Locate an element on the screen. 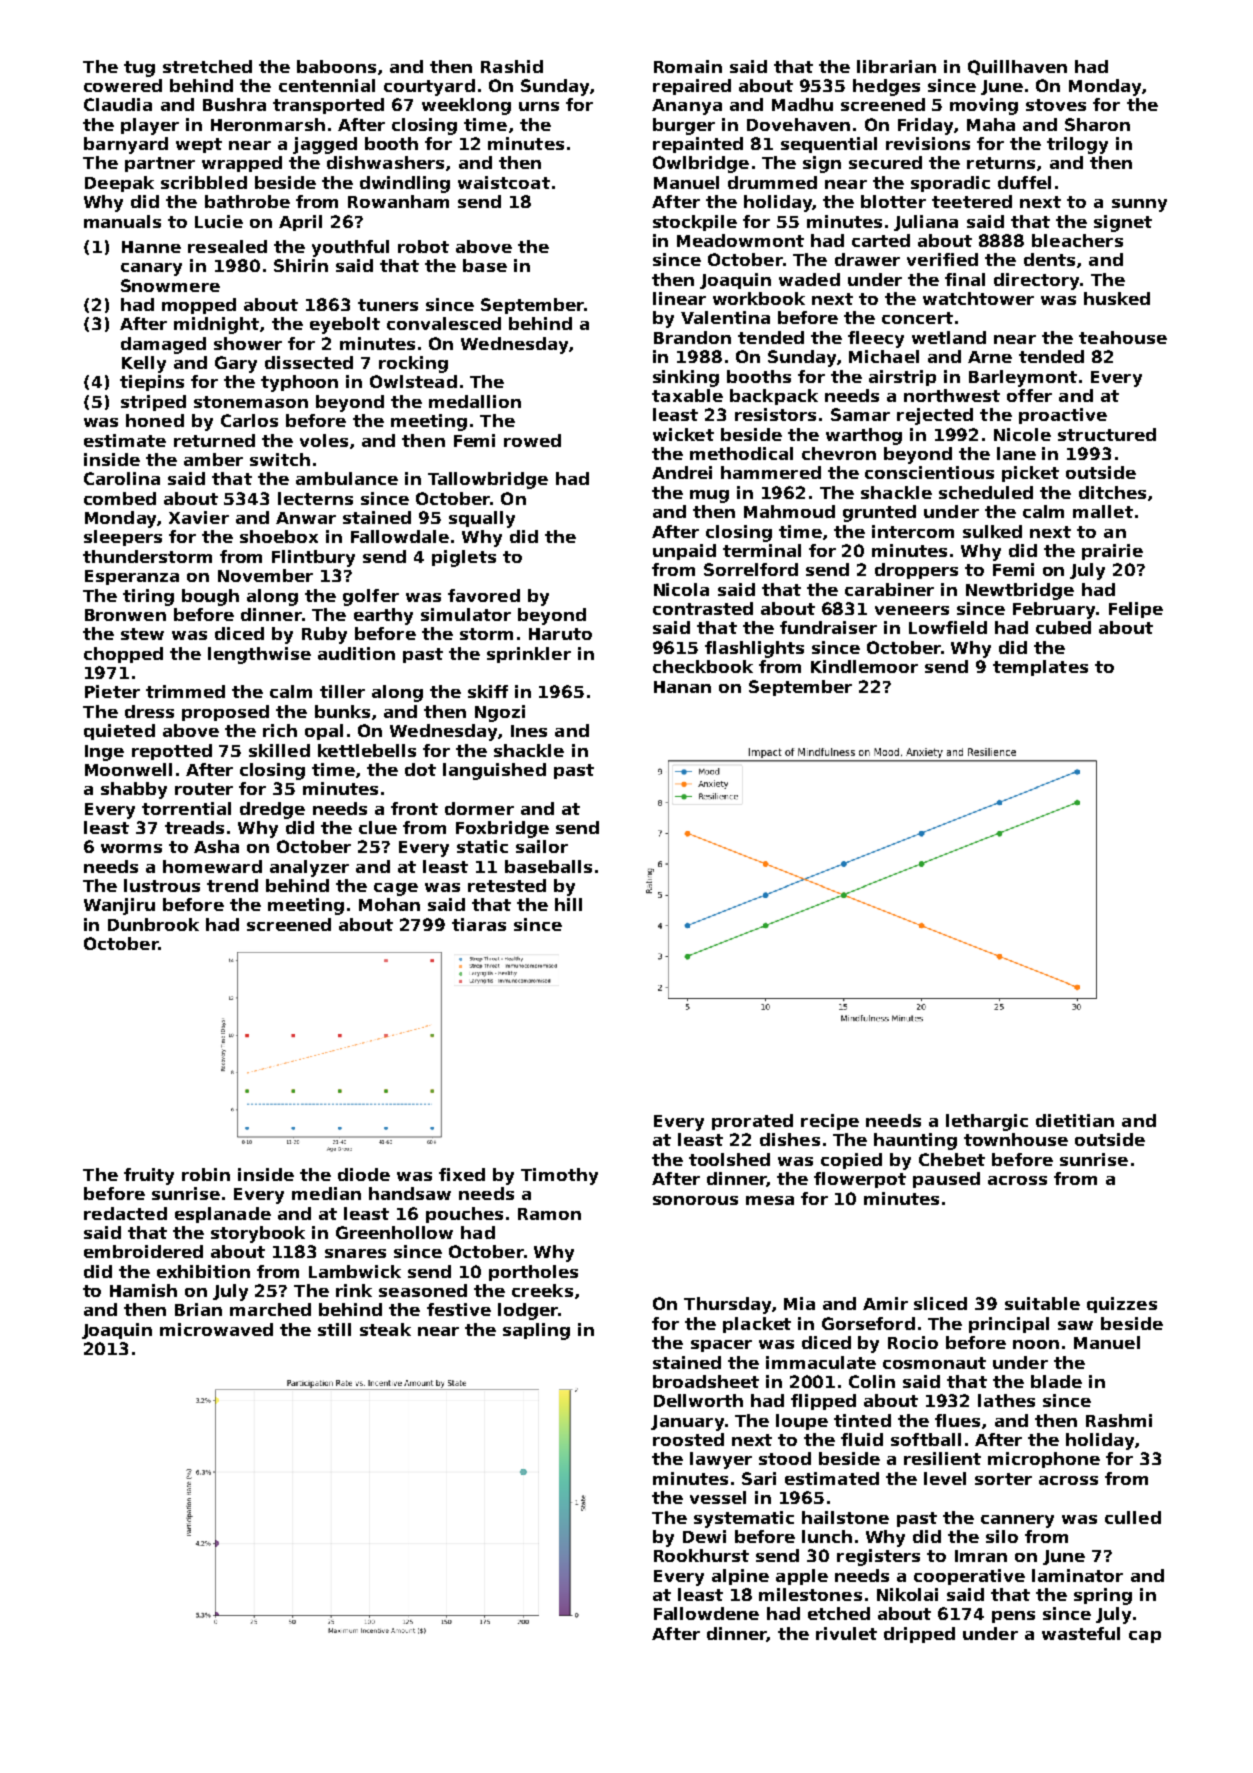  handsaw is located at coordinates (410, 1193).
